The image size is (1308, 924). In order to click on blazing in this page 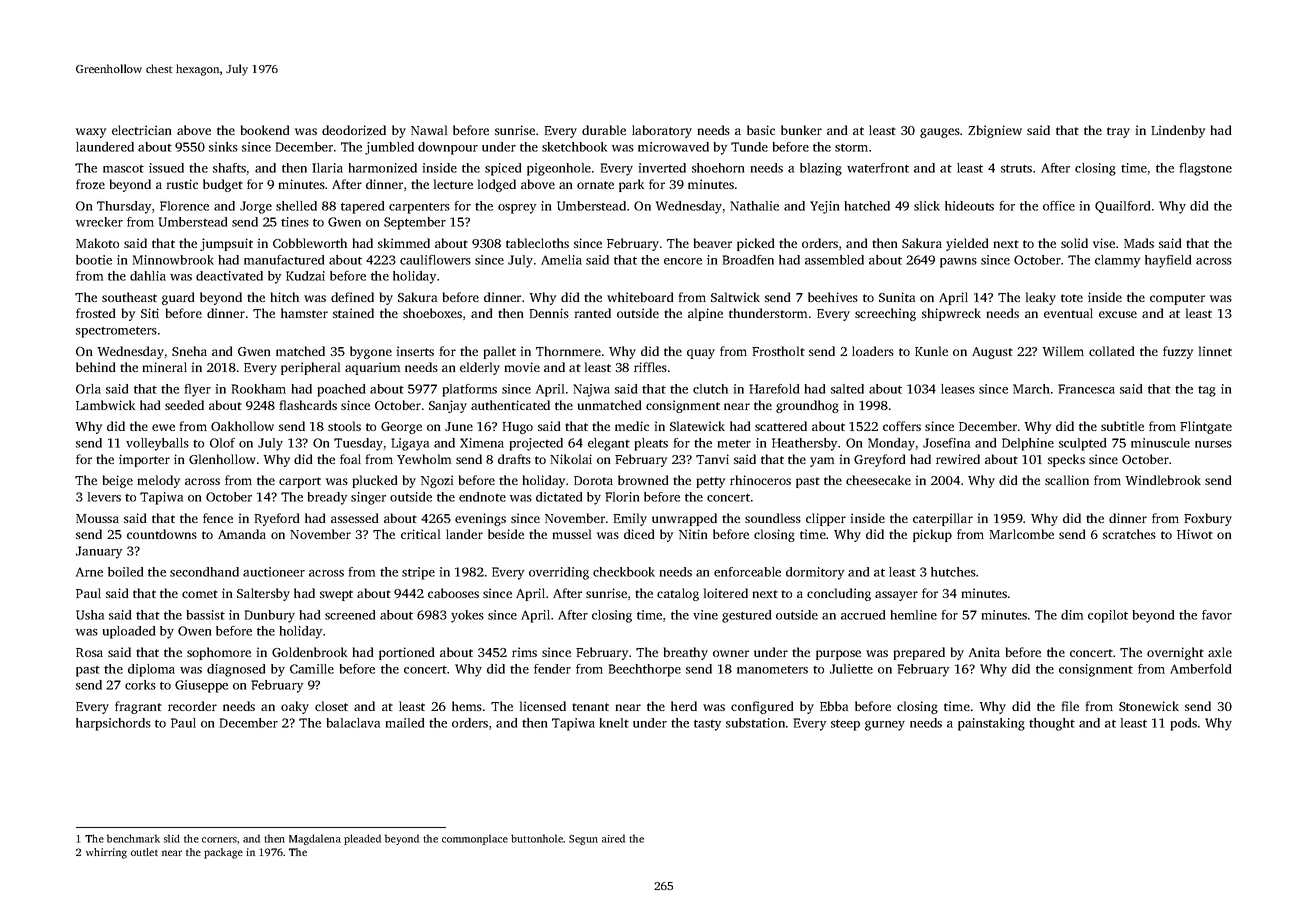, I will do `click(821, 169)`.
